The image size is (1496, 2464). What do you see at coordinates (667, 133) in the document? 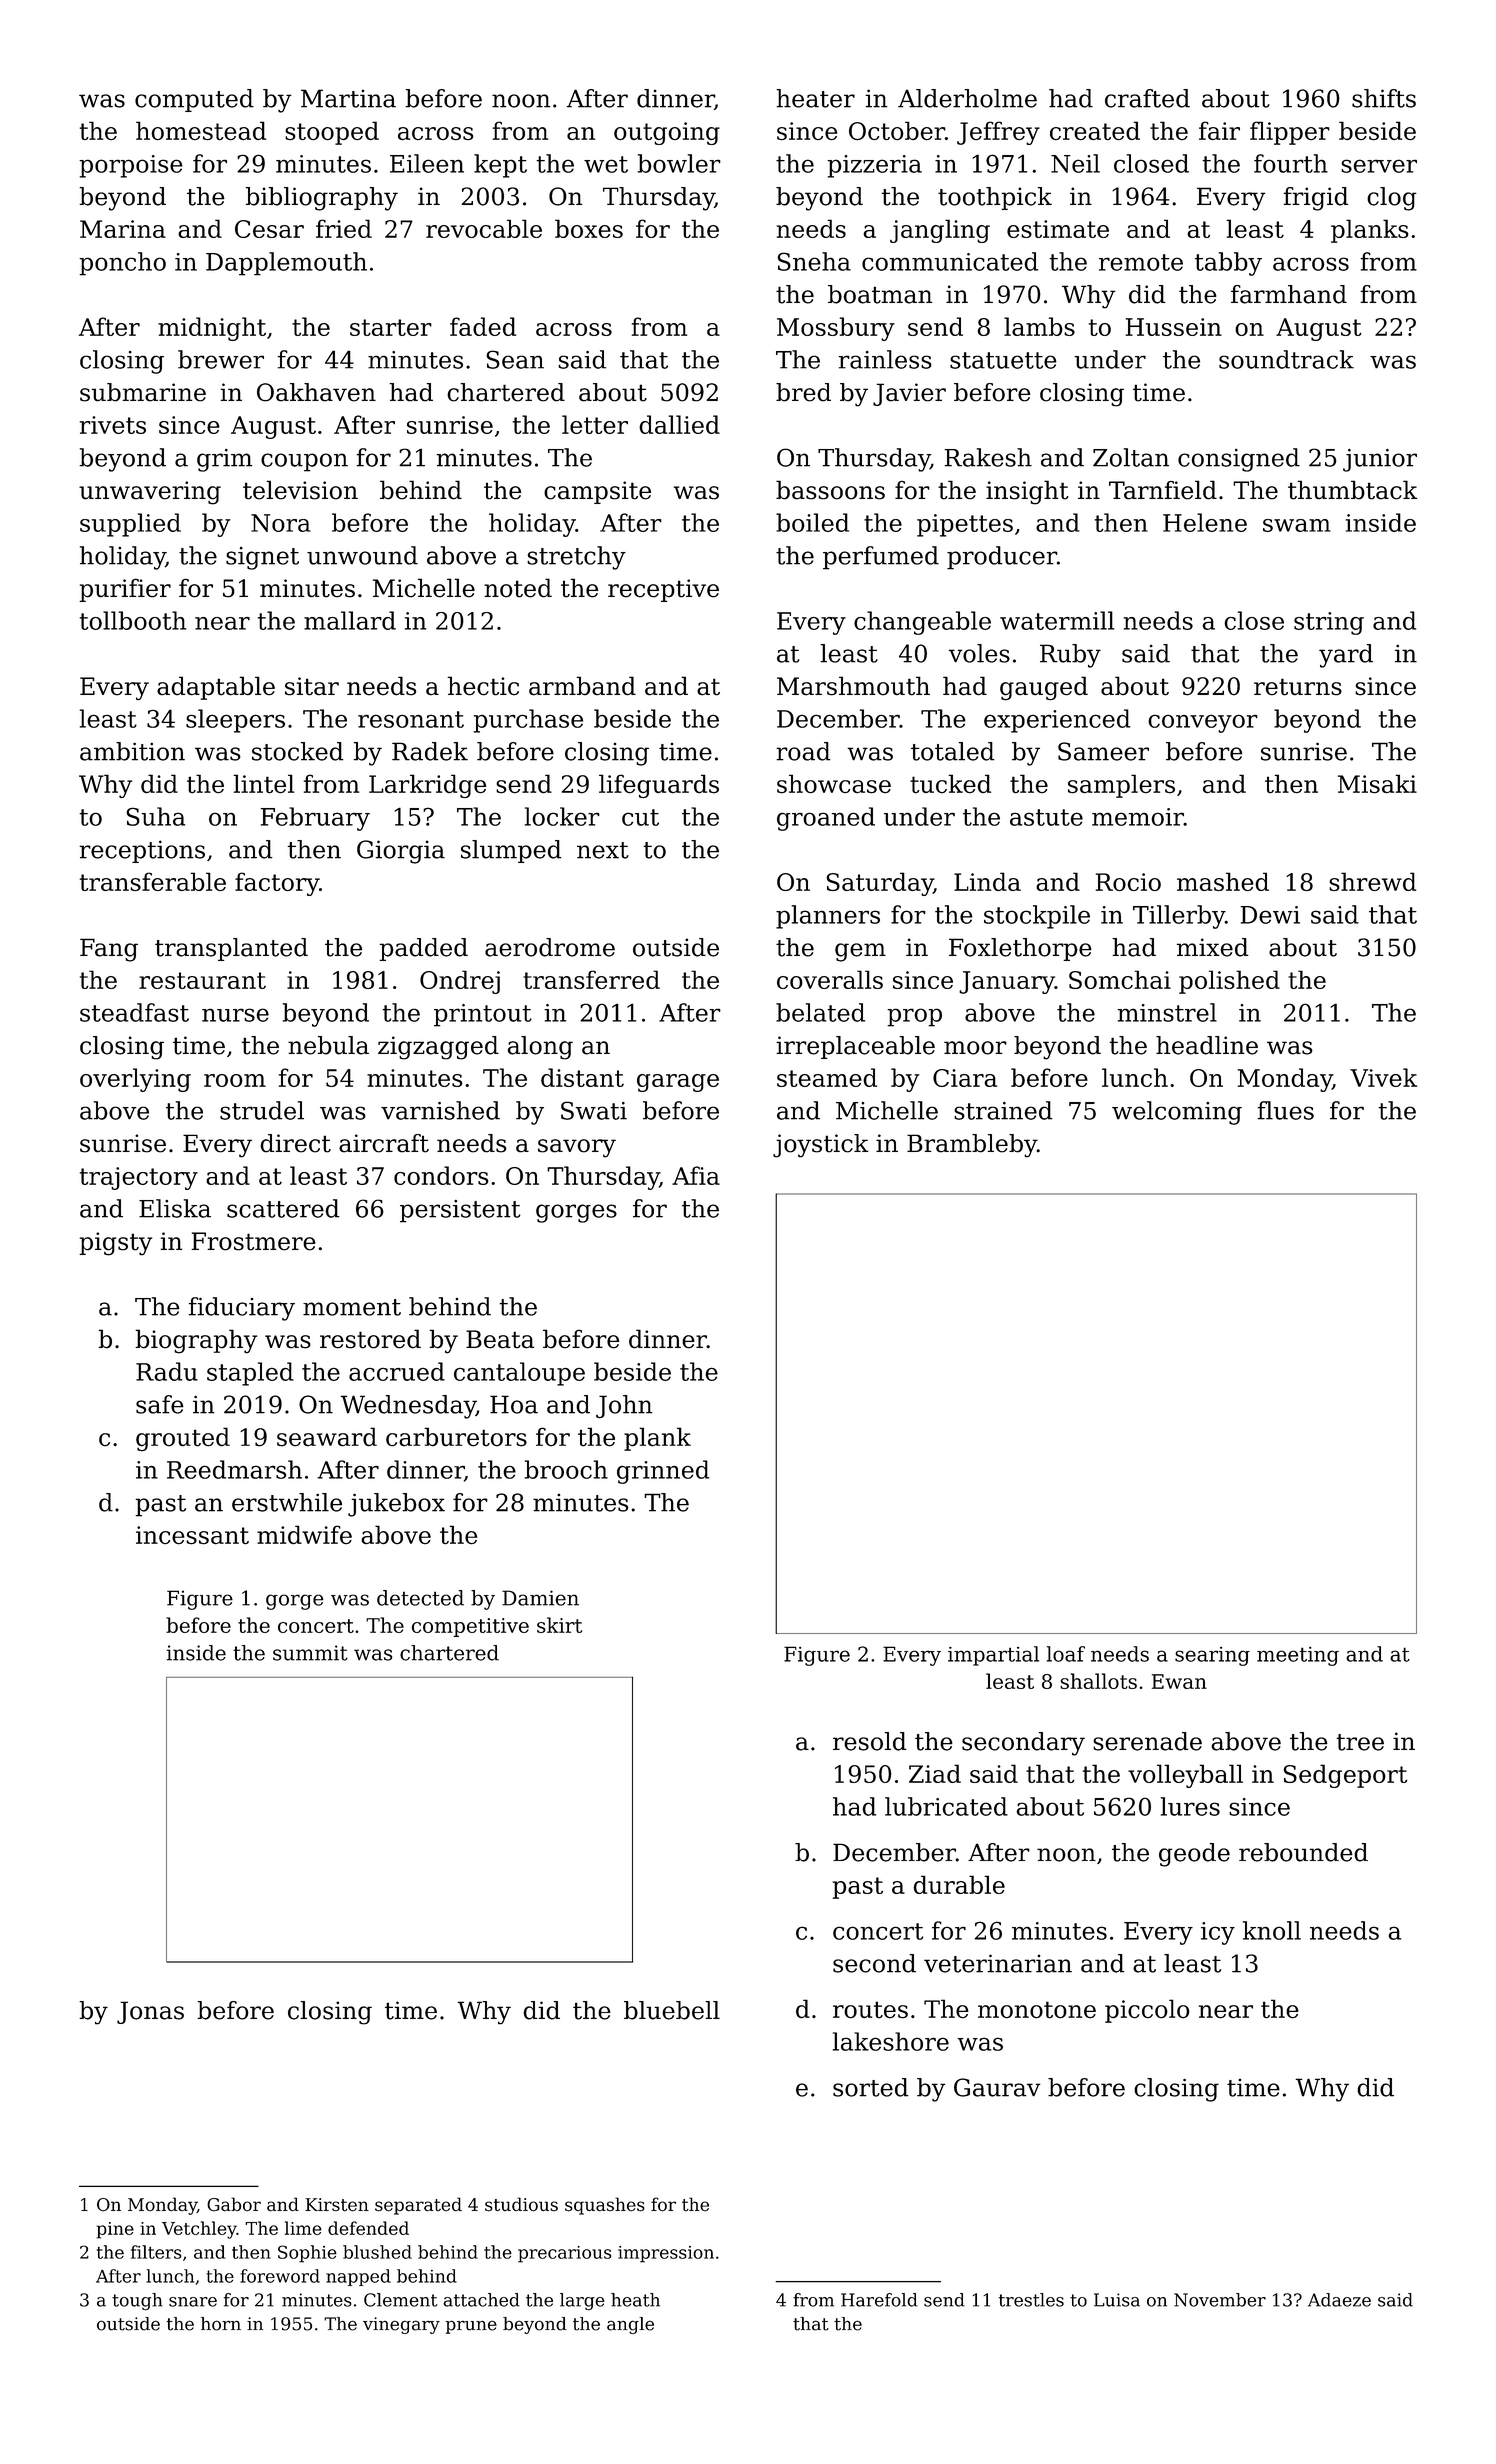
I see `outgoing` at bounding box center [667, 133].
